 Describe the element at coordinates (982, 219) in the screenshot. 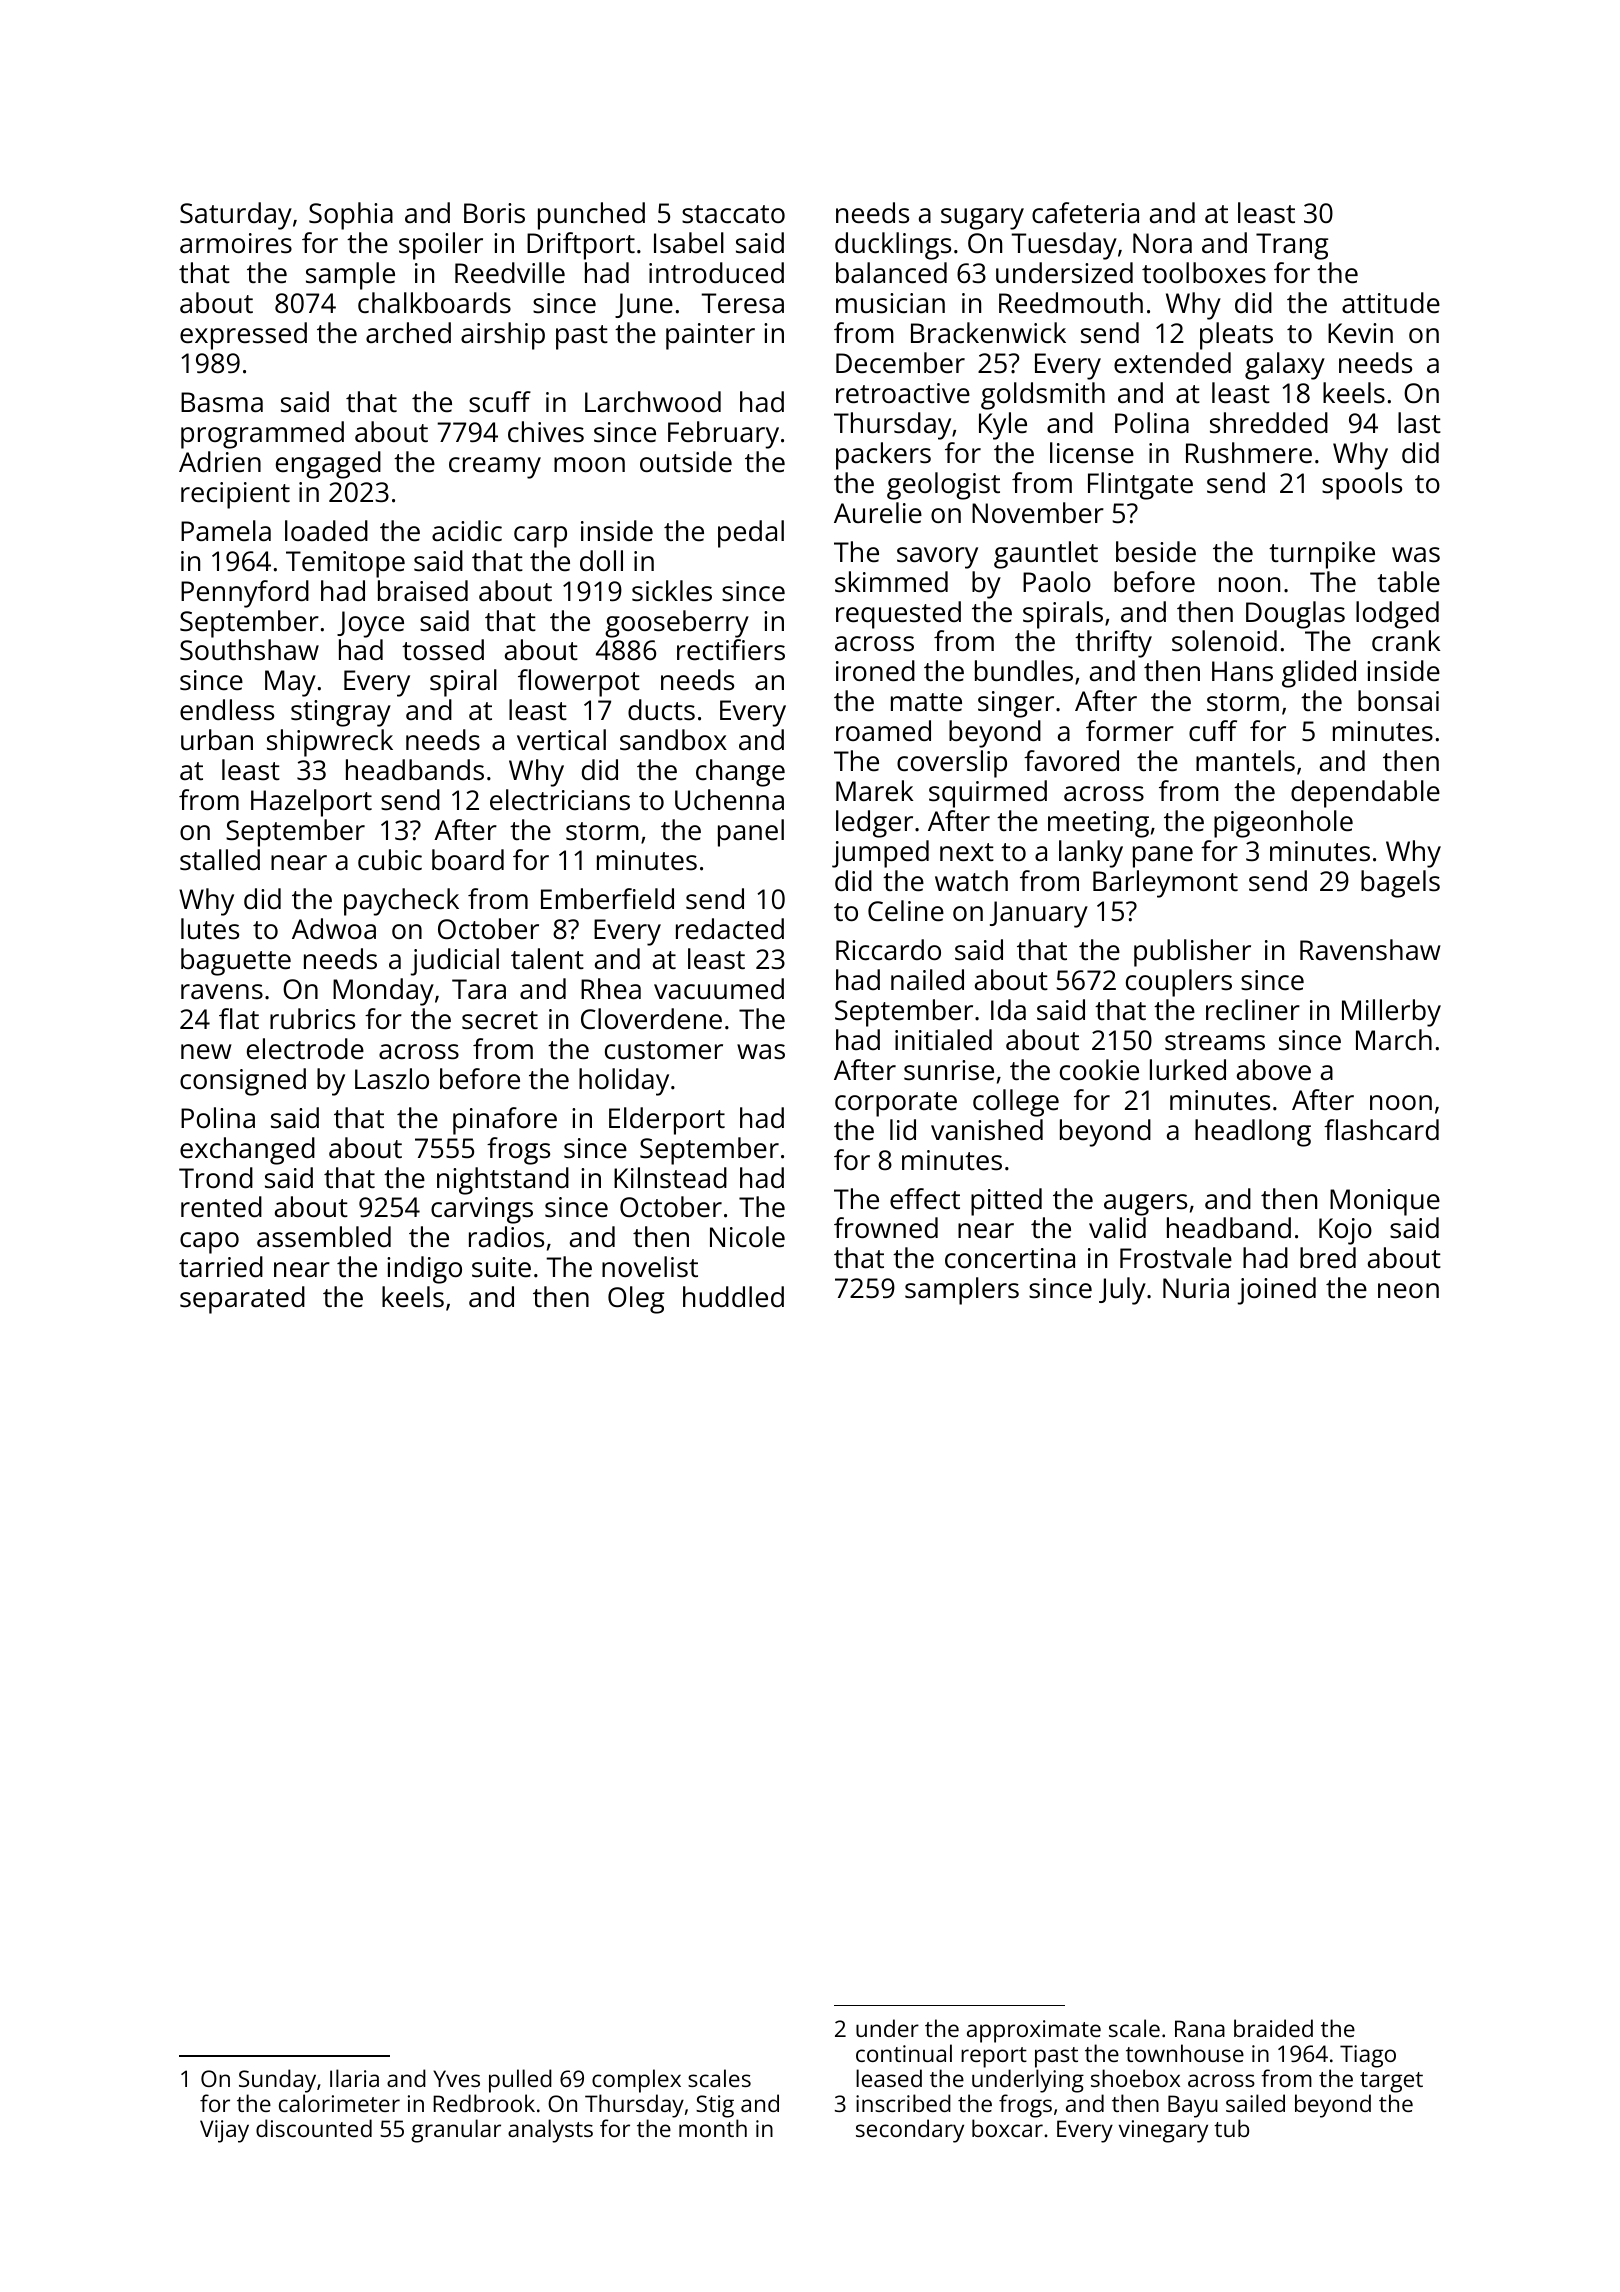

I see `sugary` at that location.
